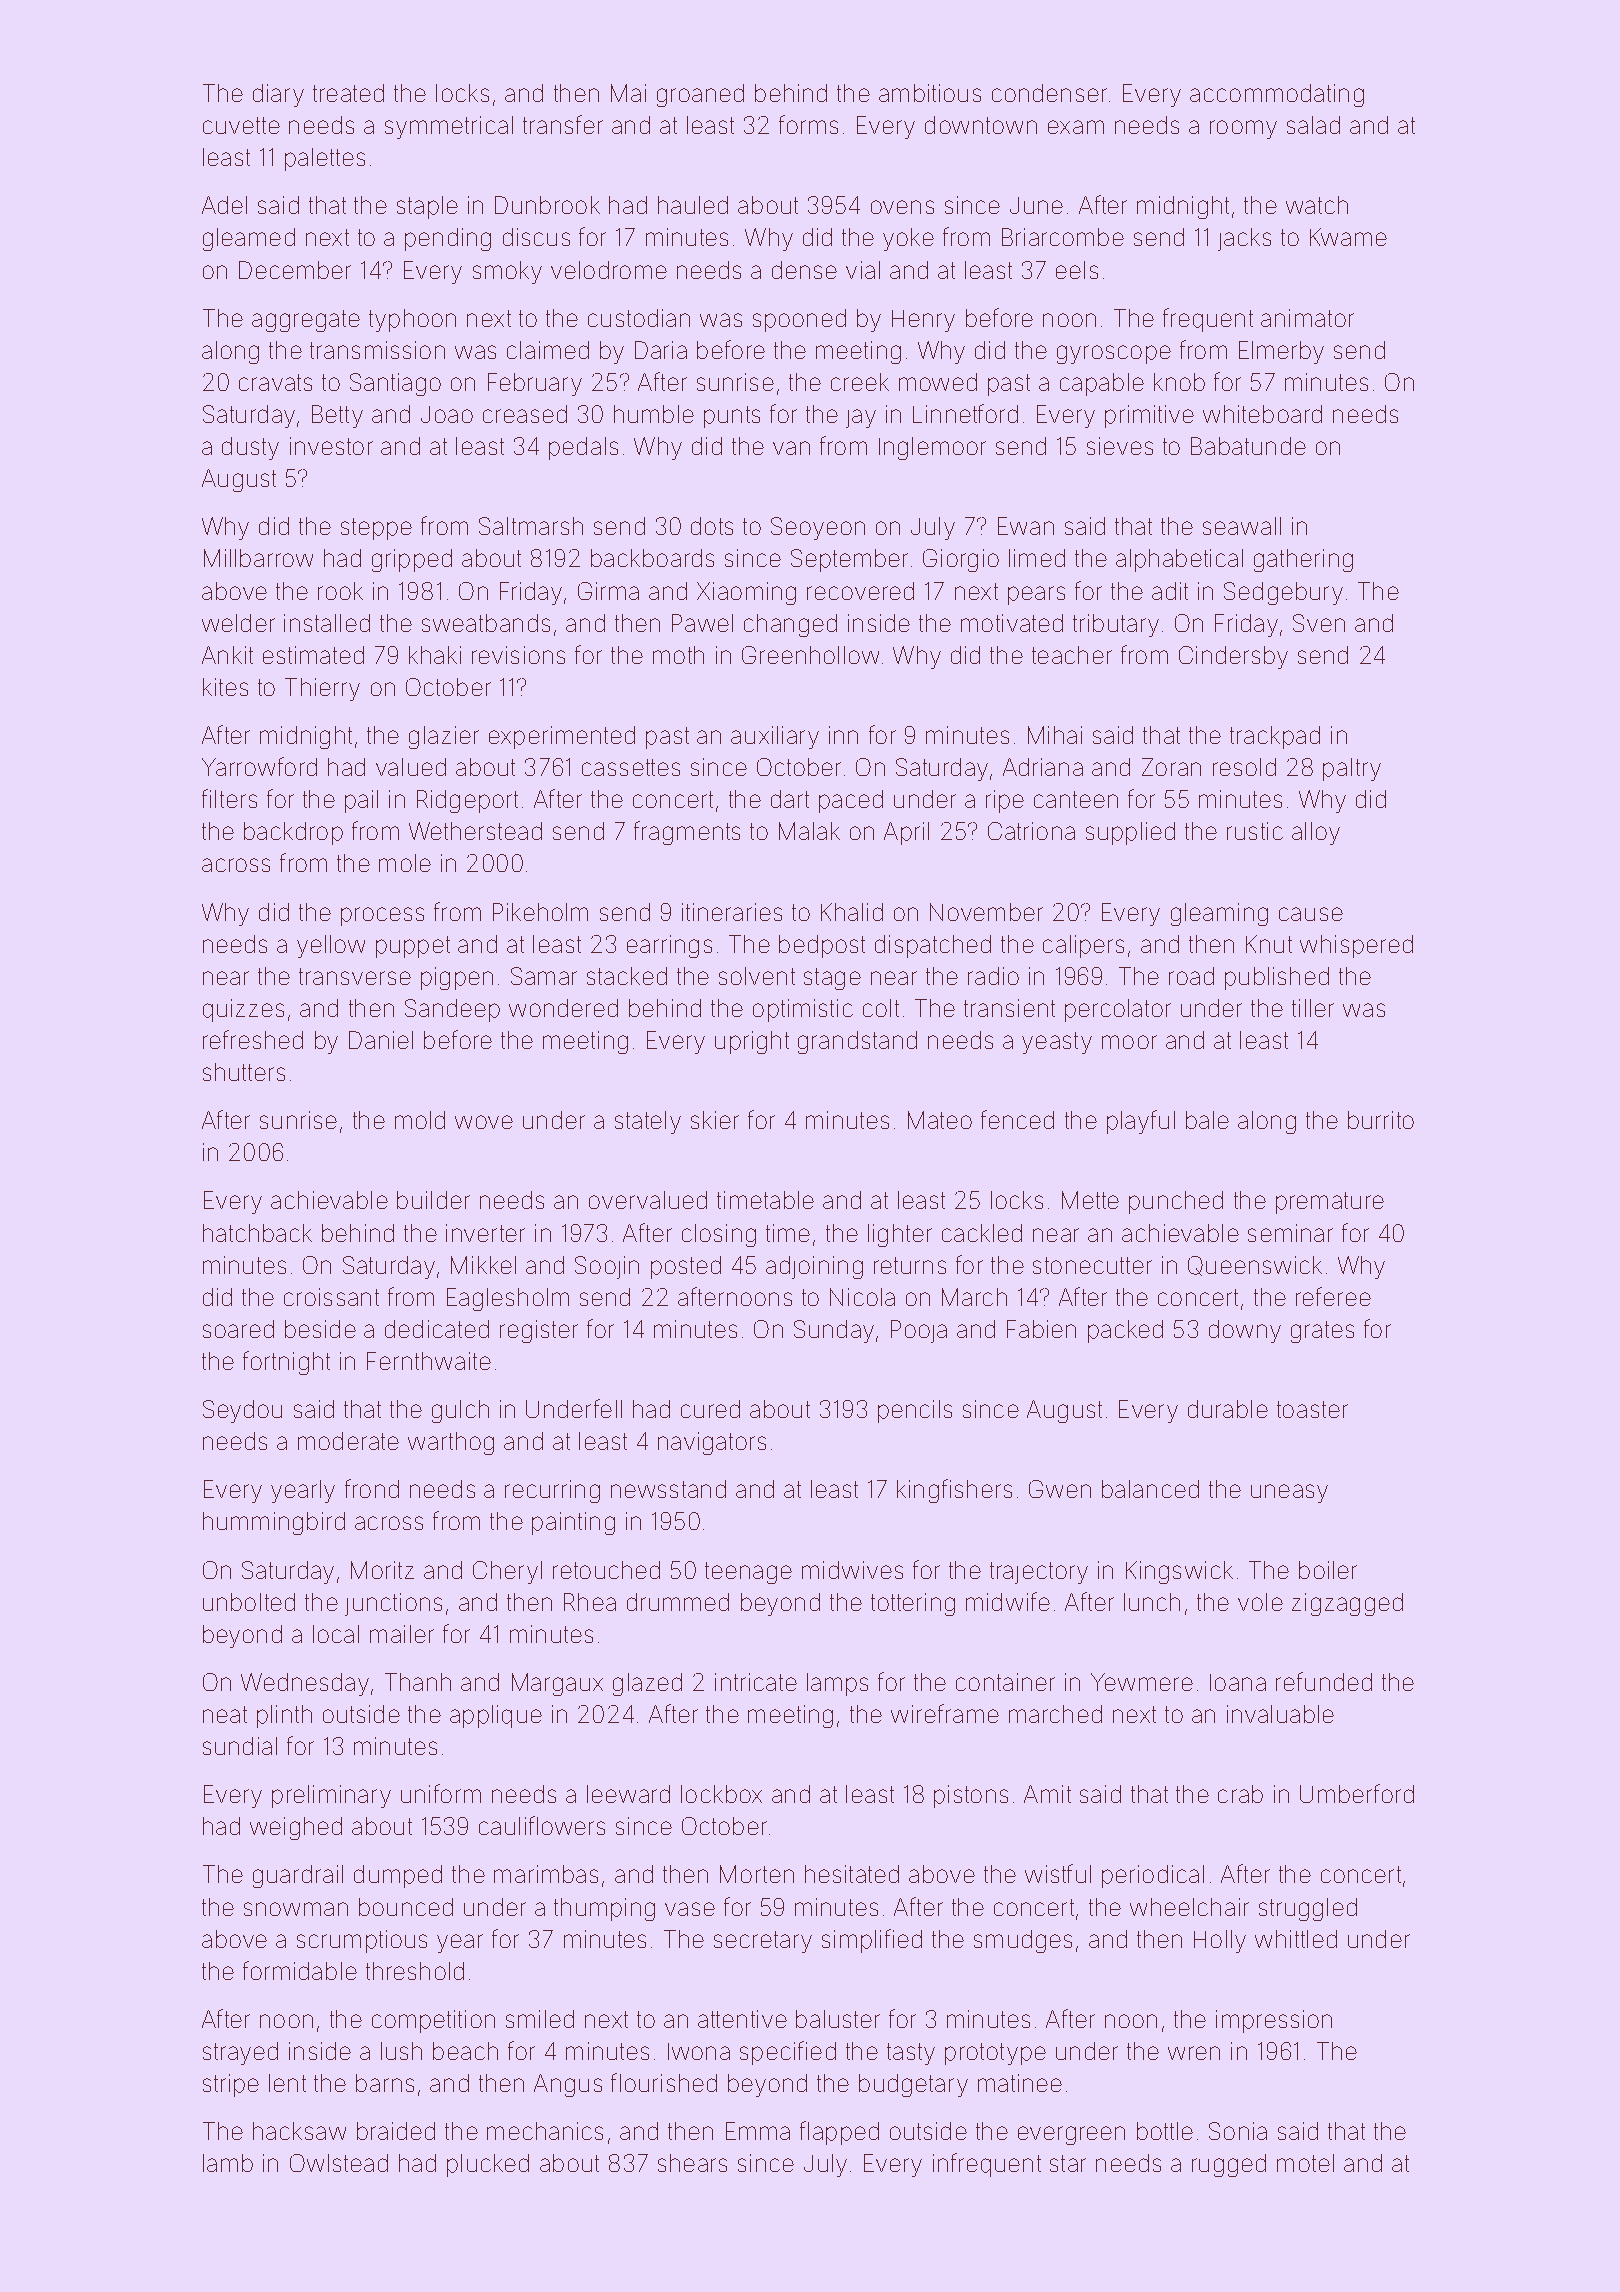 The height and width of the image is (2292, 1620). I want to click on soared, so click(238, 1329).
